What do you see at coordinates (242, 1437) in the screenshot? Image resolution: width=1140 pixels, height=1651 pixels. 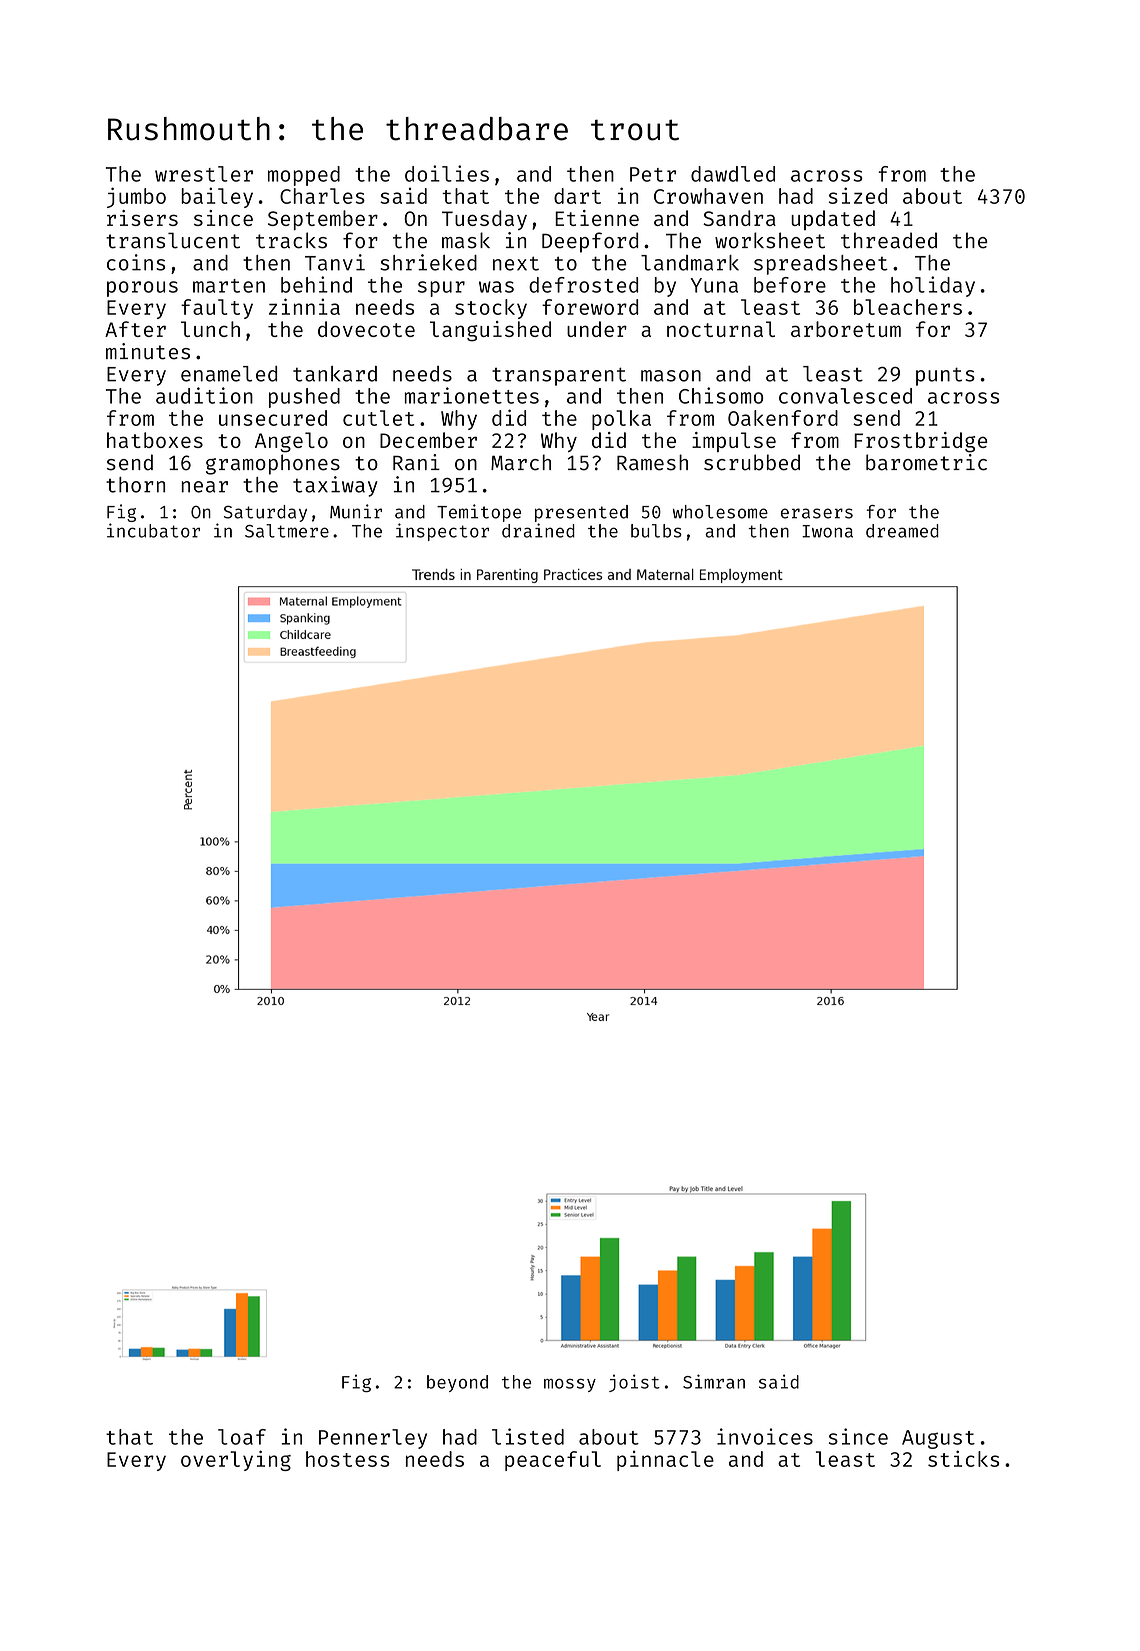 I see `loaf` at bounding box center [242, 1437].
